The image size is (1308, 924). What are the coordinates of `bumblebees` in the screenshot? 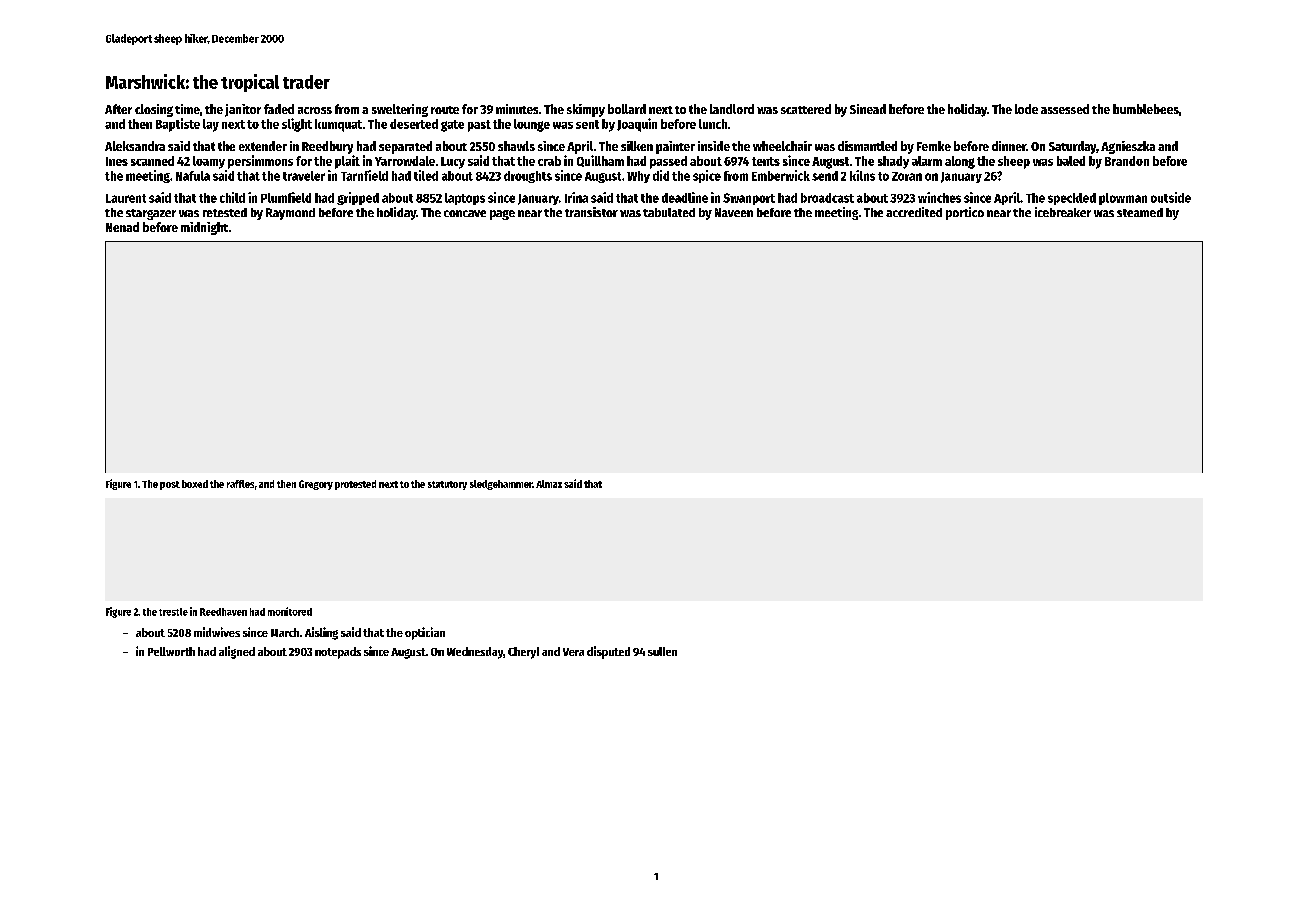 It's located at (1146, 109).
